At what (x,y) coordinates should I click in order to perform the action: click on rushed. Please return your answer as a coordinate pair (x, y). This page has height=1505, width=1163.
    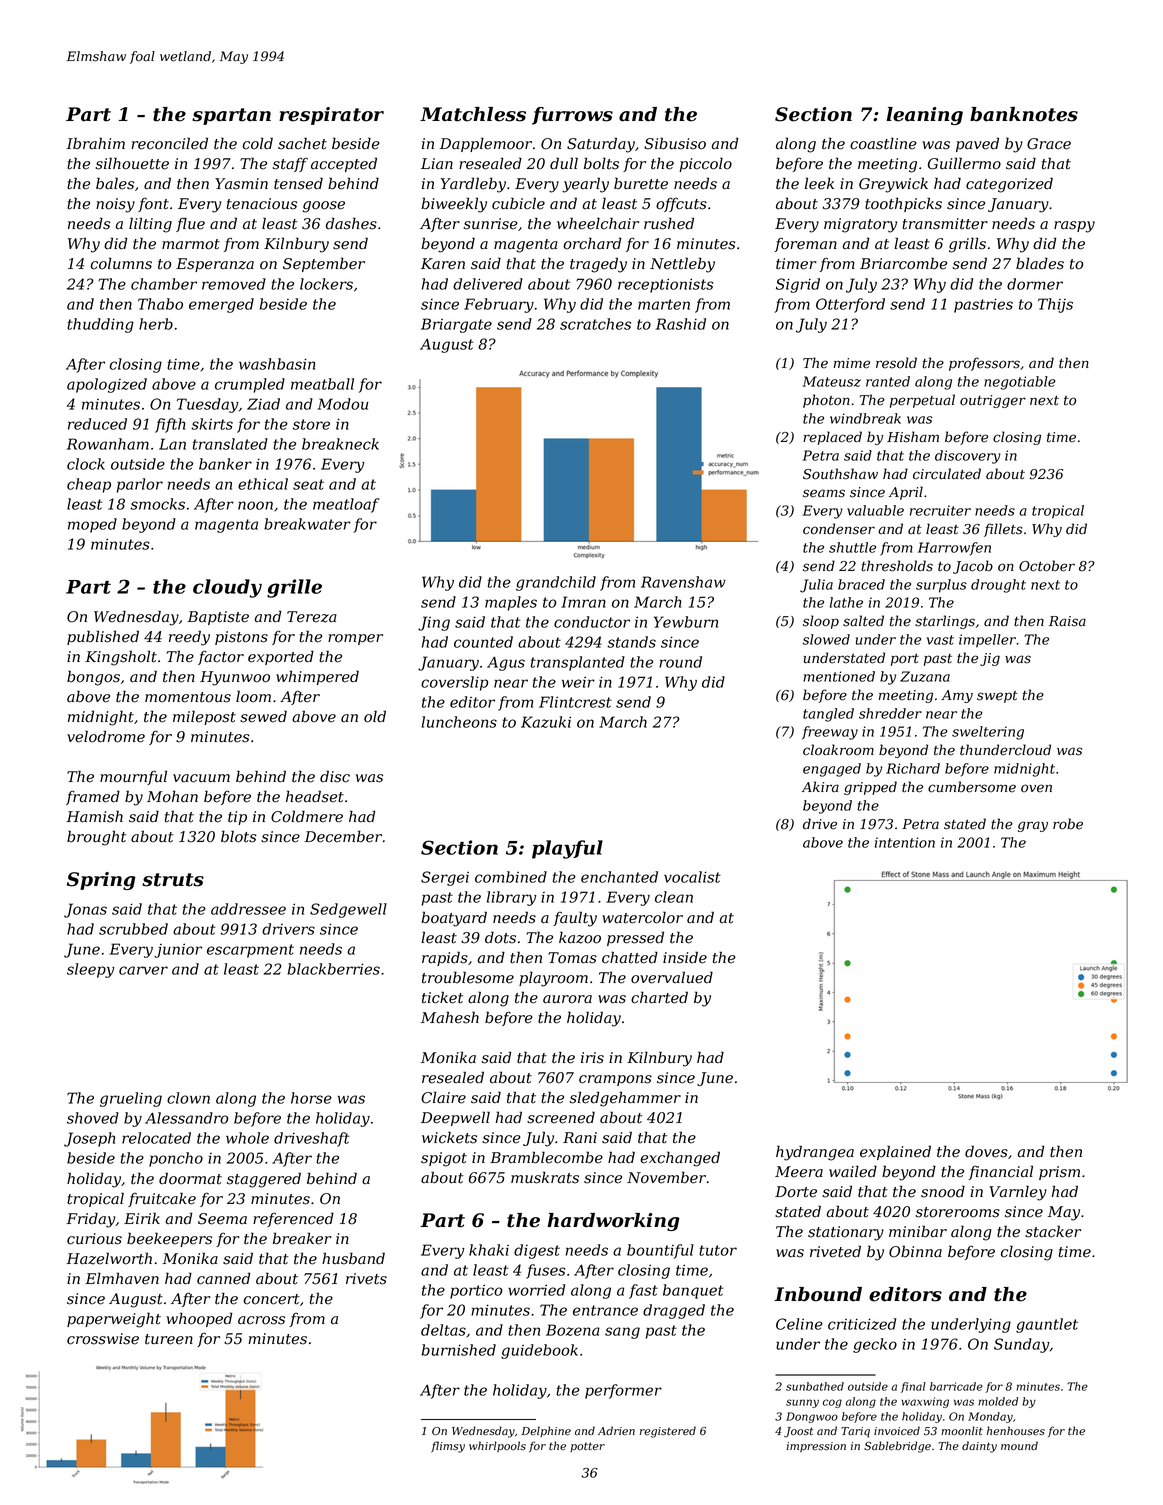
    Looking at the image, I should click on (669, 223).
